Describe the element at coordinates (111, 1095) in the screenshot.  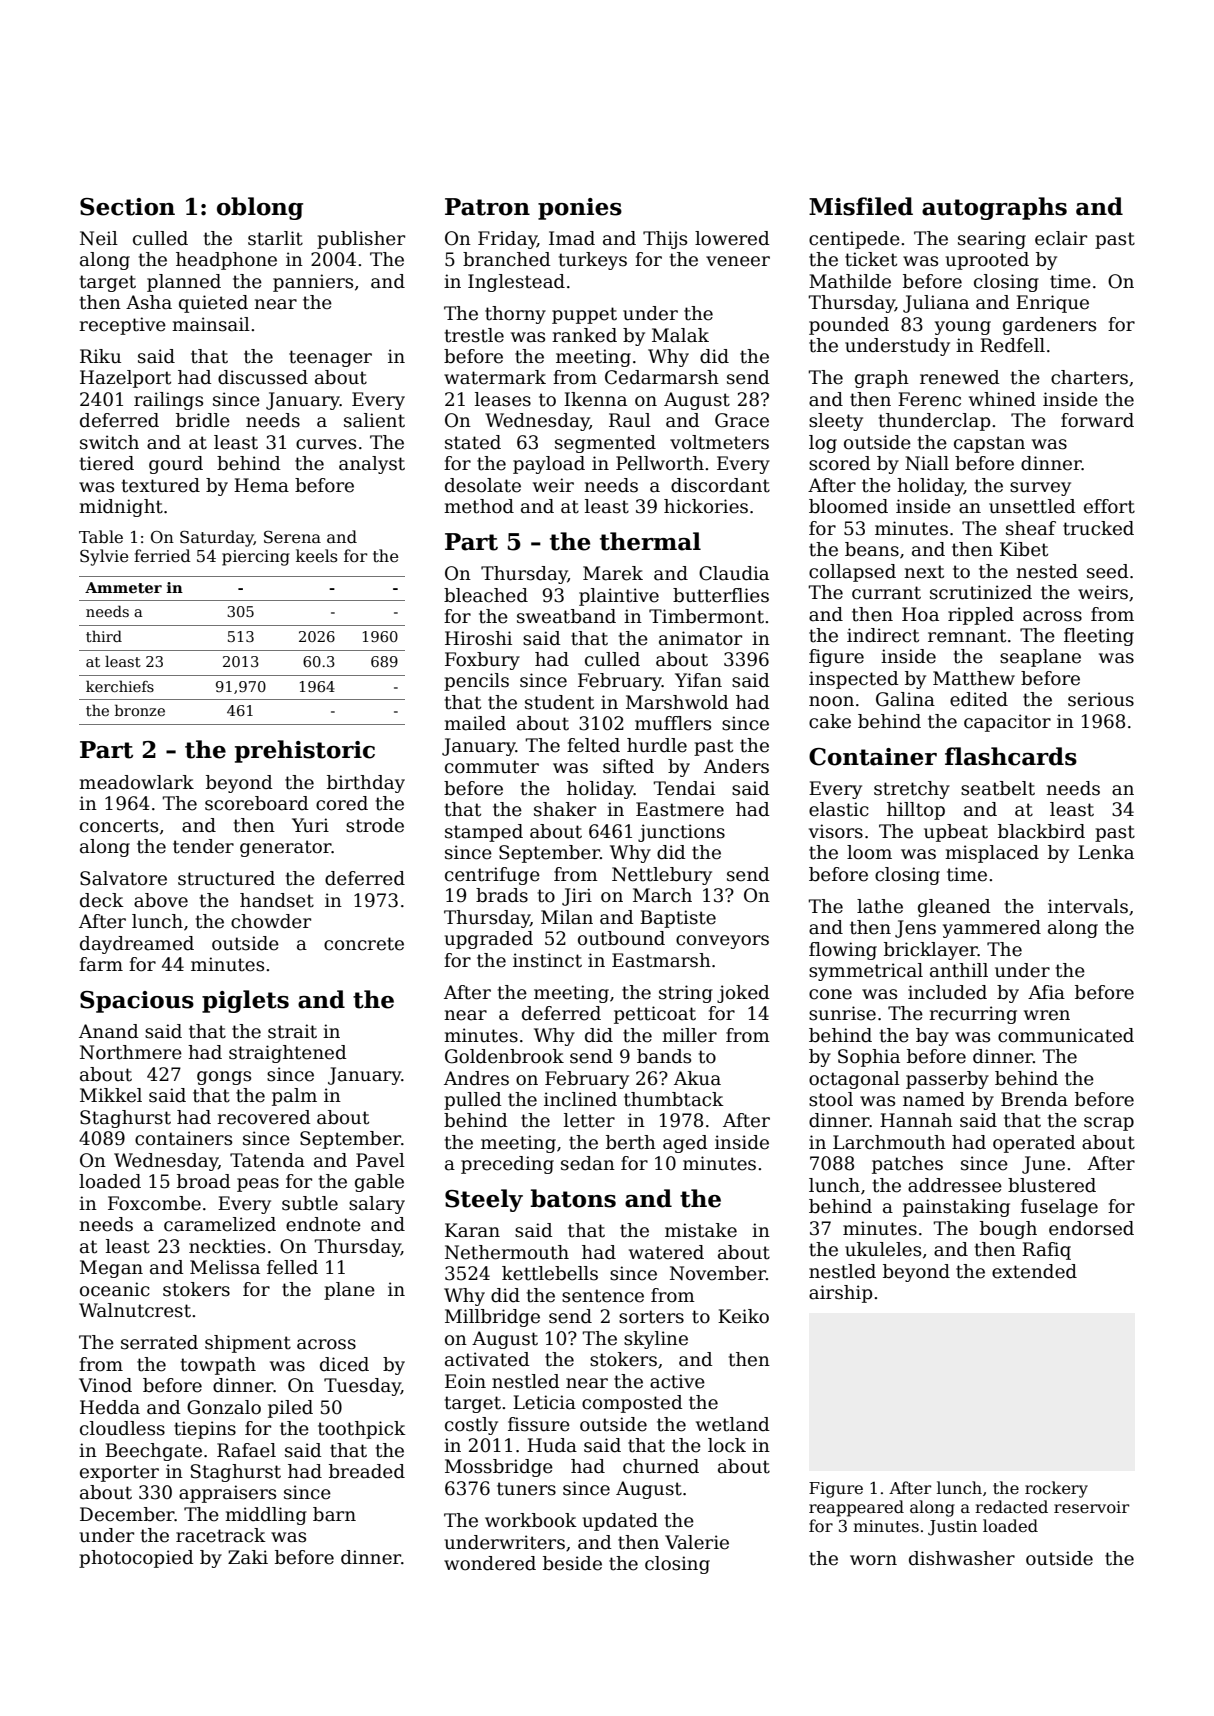
I see `Mikkel` at that location.
